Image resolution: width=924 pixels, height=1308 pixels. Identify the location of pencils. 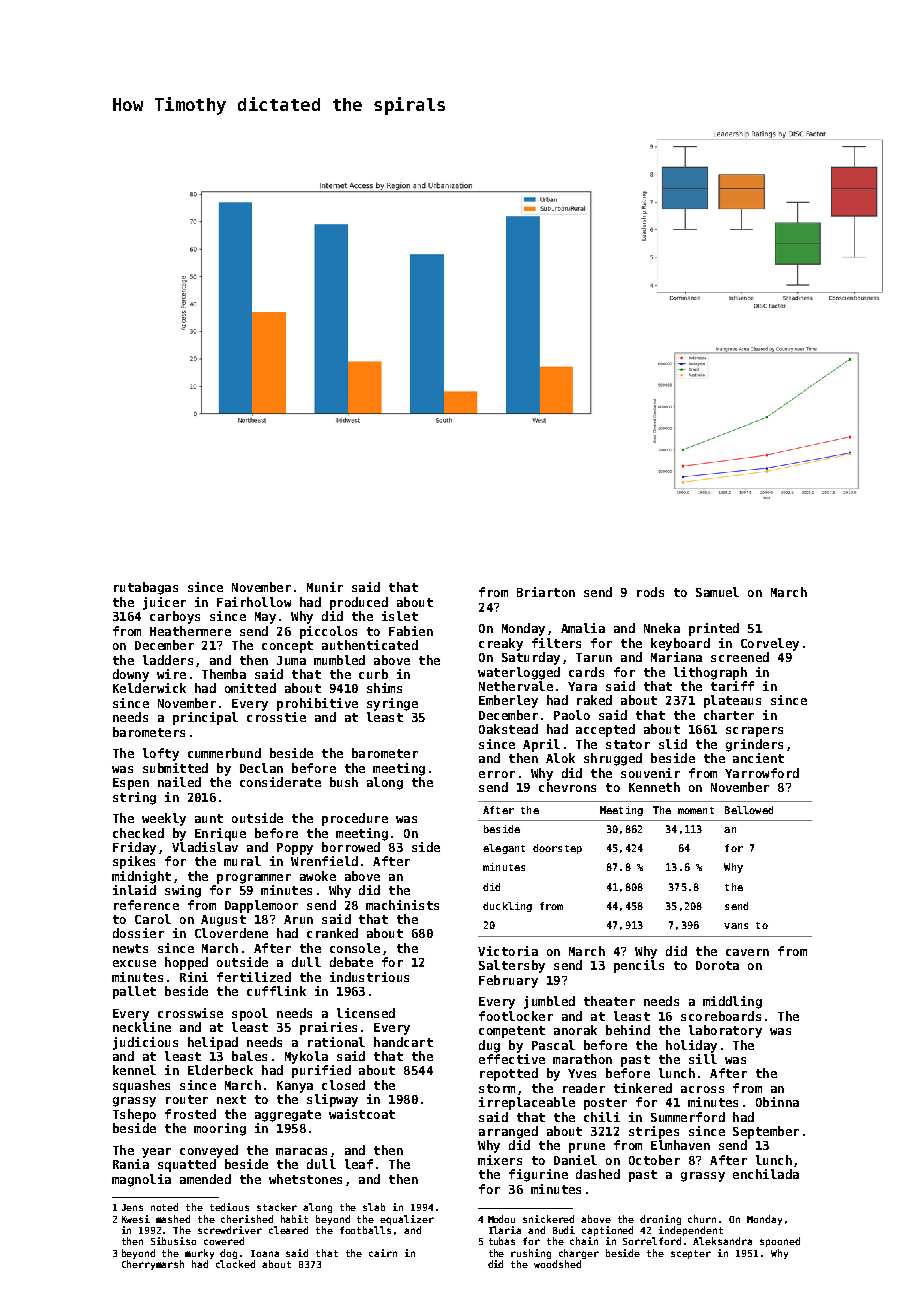
(639, 966).
